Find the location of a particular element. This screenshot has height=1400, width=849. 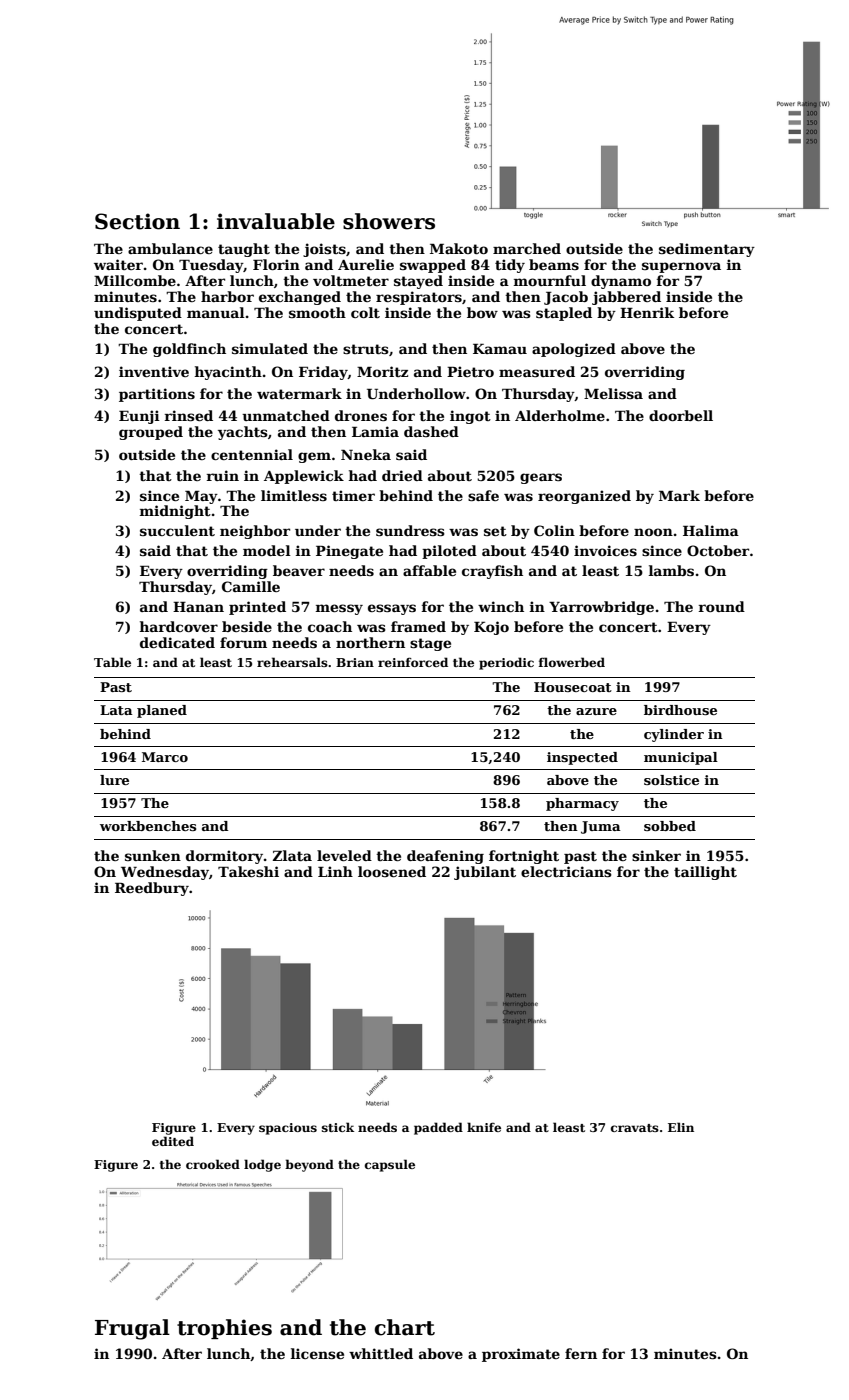

azure is located at coordinates (596, 711).
